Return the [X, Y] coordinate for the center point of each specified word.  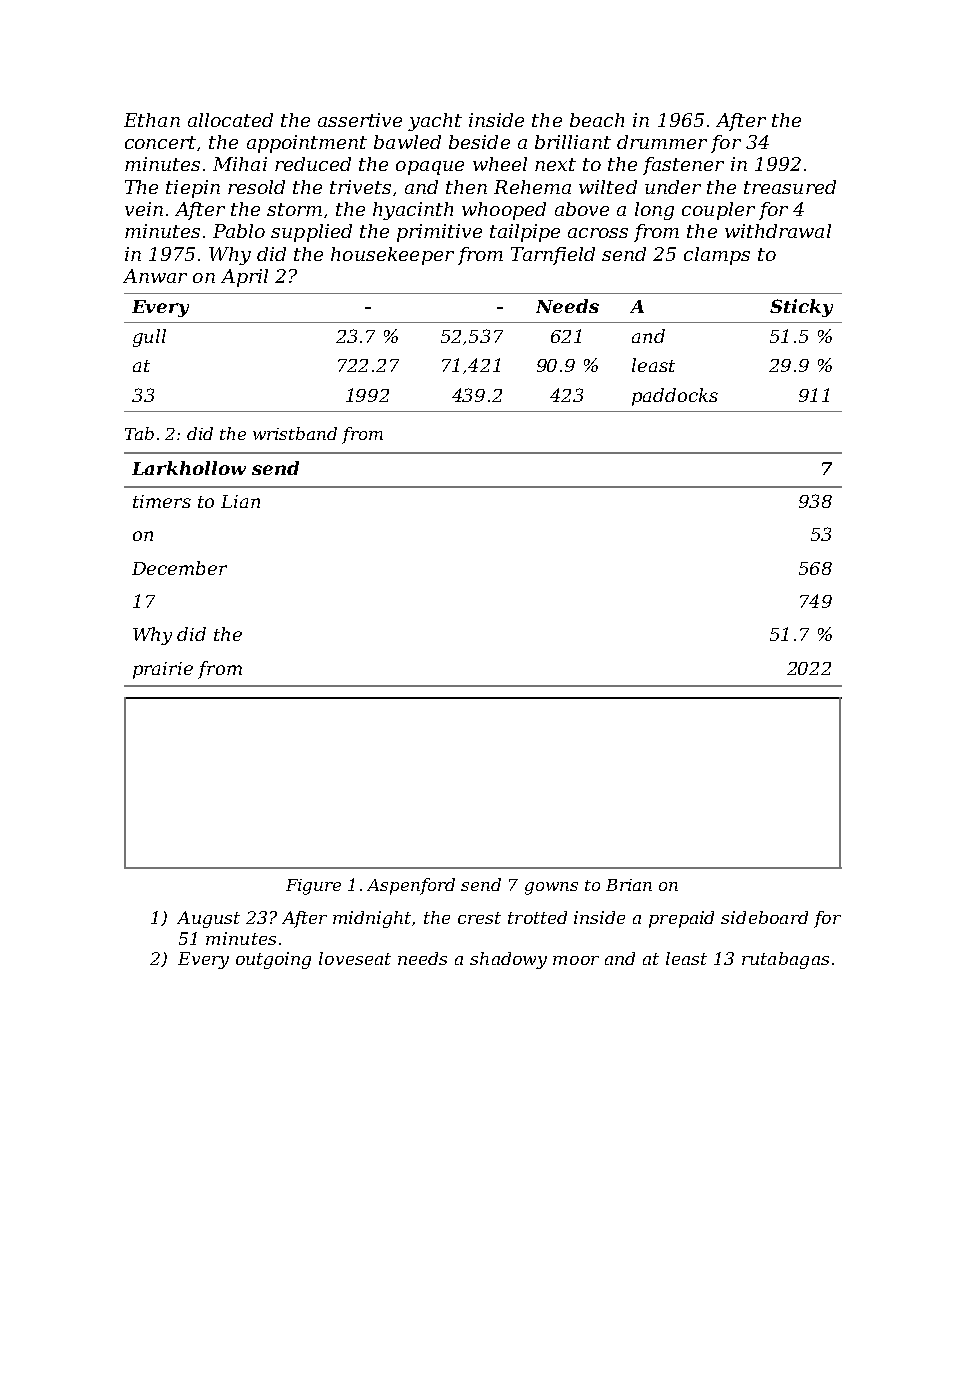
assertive [360, 120]
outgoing [273, 960]
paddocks [675, 397]
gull [149, 338]
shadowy [508, 960]
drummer [662, 142]
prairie [163, 670]
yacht [435, 122]
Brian [629, 885]
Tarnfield [553, 256]
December [179, 568]
